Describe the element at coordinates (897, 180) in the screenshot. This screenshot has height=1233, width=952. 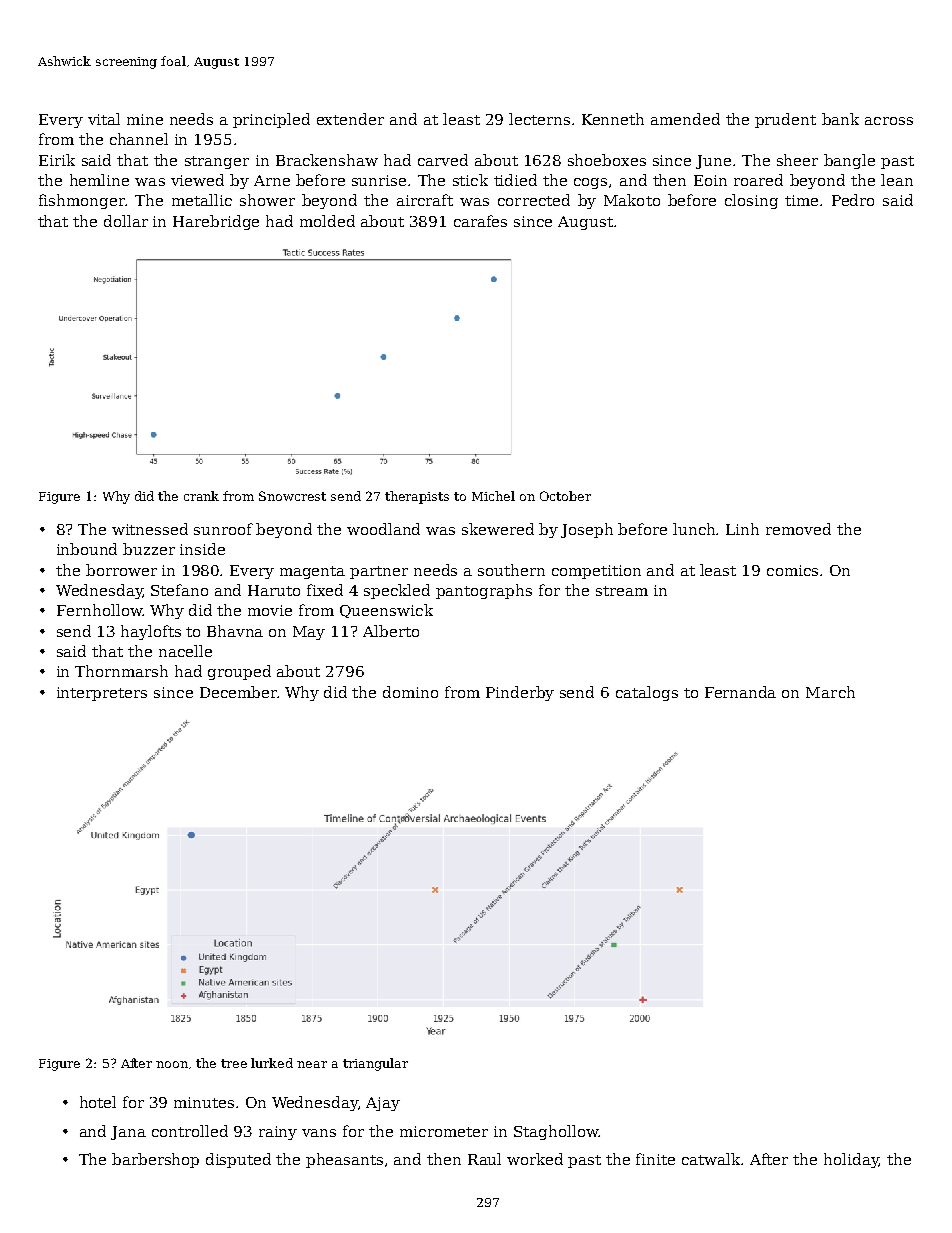
I see `lean` at that location.
